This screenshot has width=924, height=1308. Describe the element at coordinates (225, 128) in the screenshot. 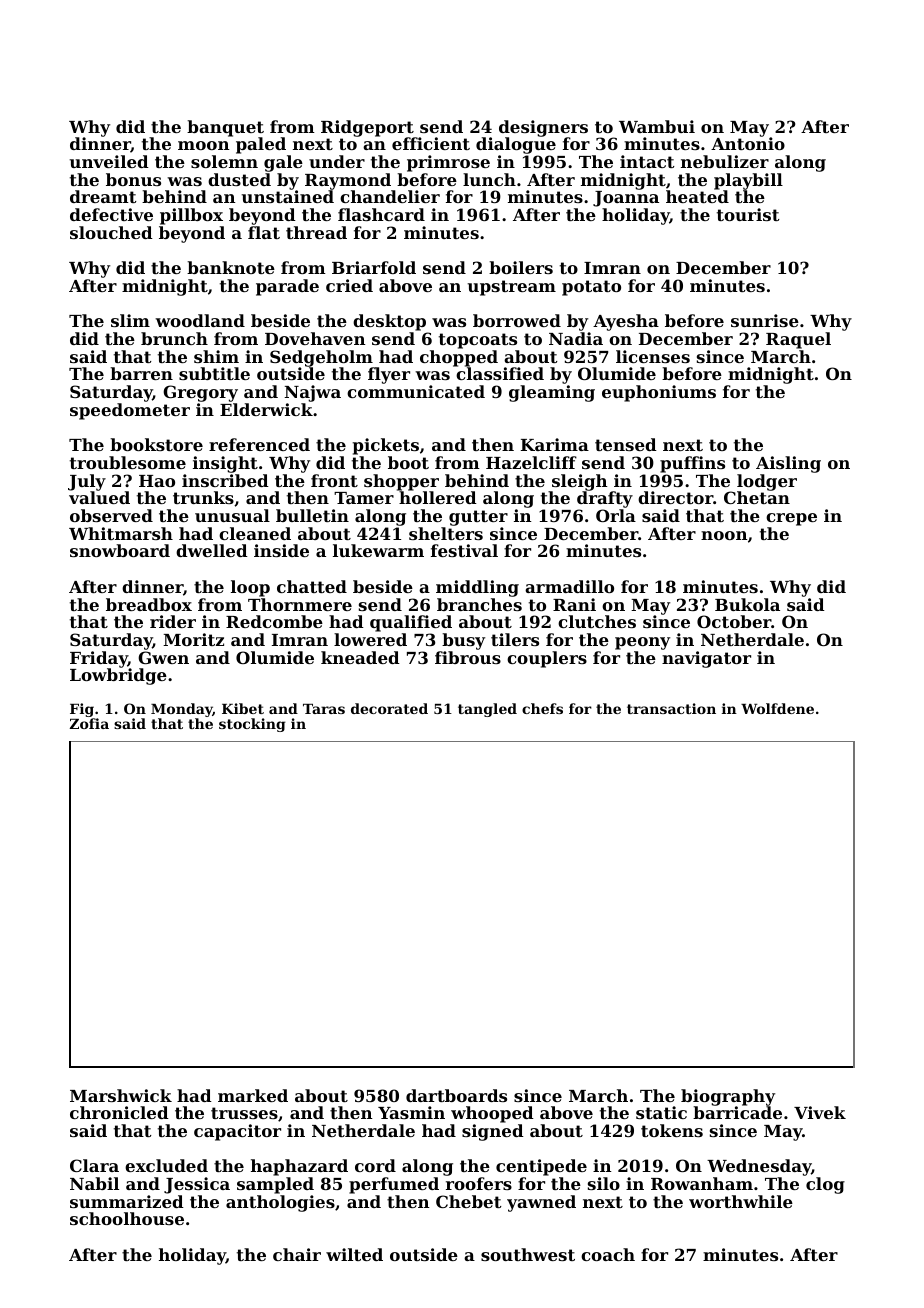

I see `banquet` at that location.
